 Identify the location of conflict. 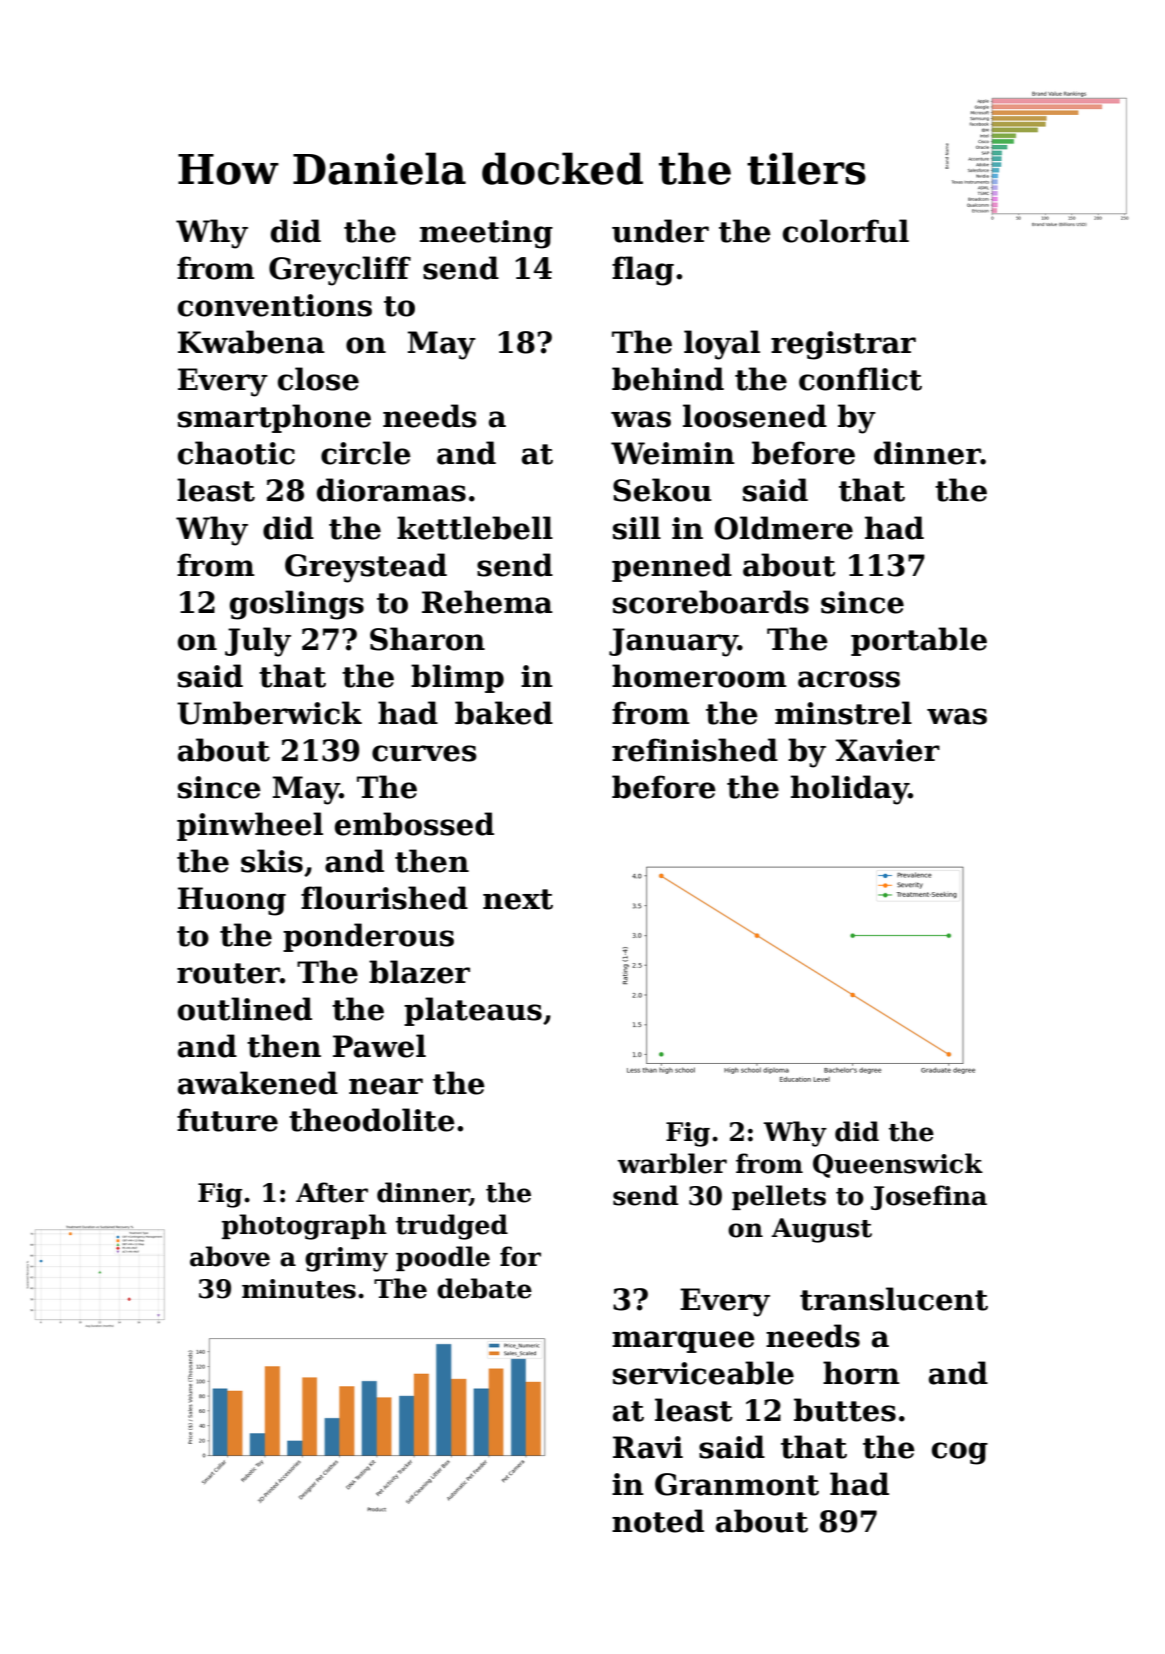
(860, 379).
